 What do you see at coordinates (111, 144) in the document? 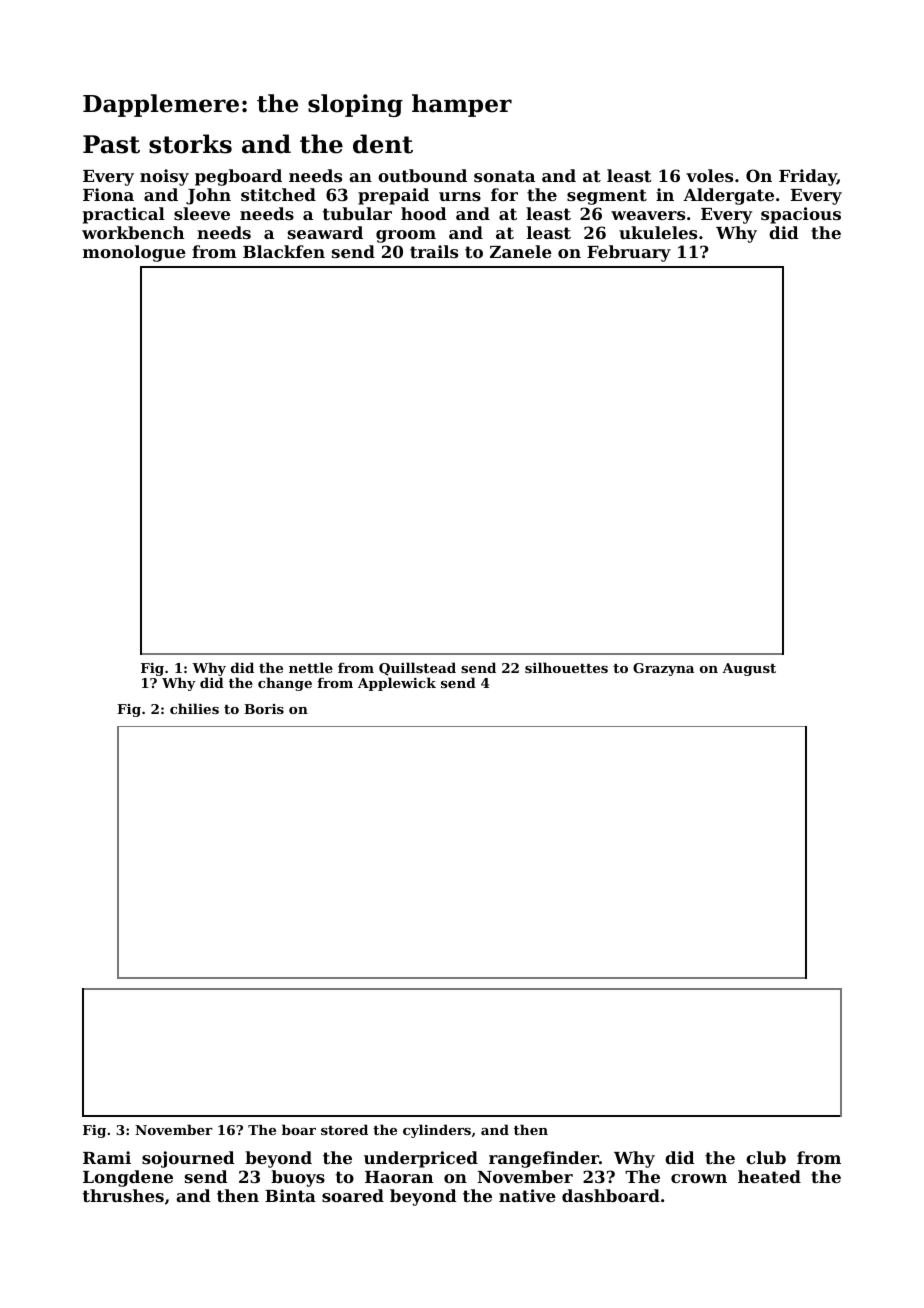
I see `Past` at bounding box center [111, 144].
